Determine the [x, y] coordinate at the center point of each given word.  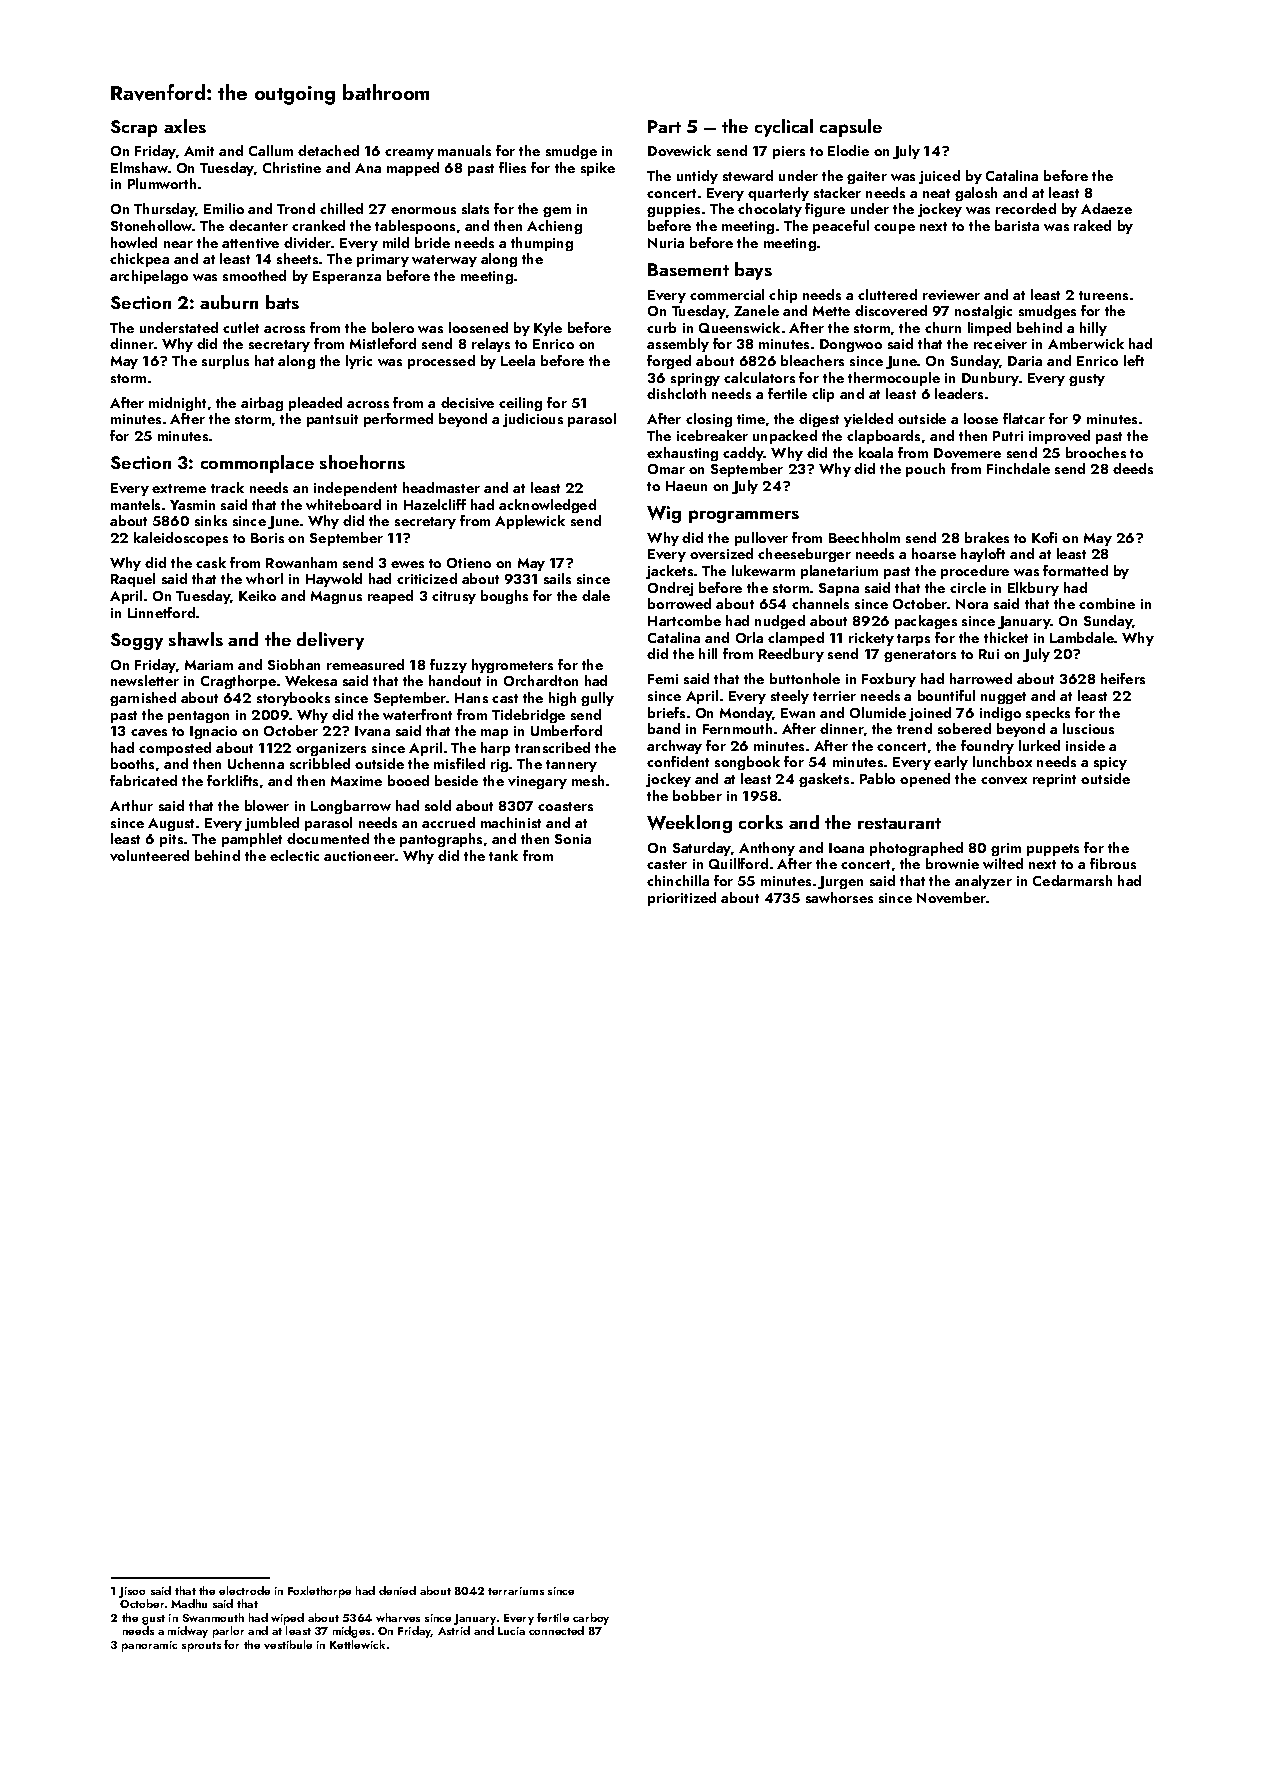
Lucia [511, 1631]
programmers [744, 516]
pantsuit [332, 420]
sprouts [201, 1647]
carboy [591, 1619]
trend [914, 728]
